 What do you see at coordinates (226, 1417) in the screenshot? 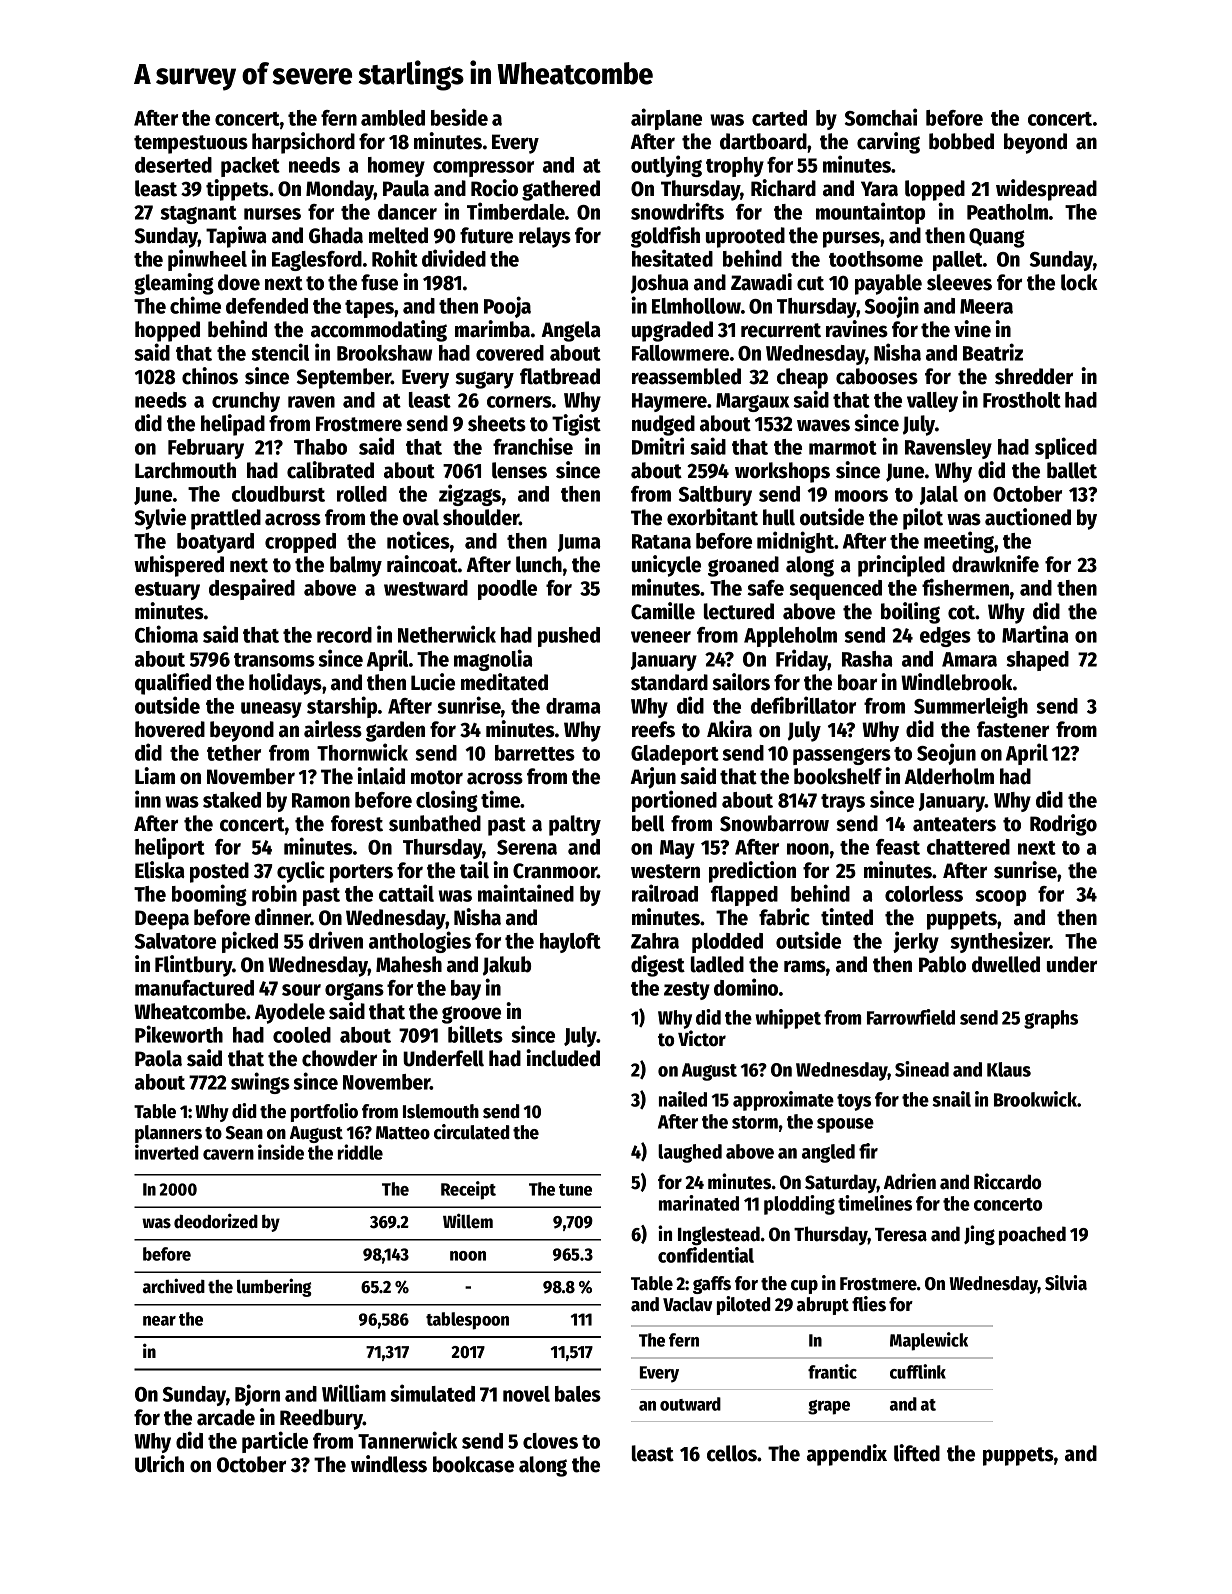
I see `arcade` at bounding box center [226, 1417].
